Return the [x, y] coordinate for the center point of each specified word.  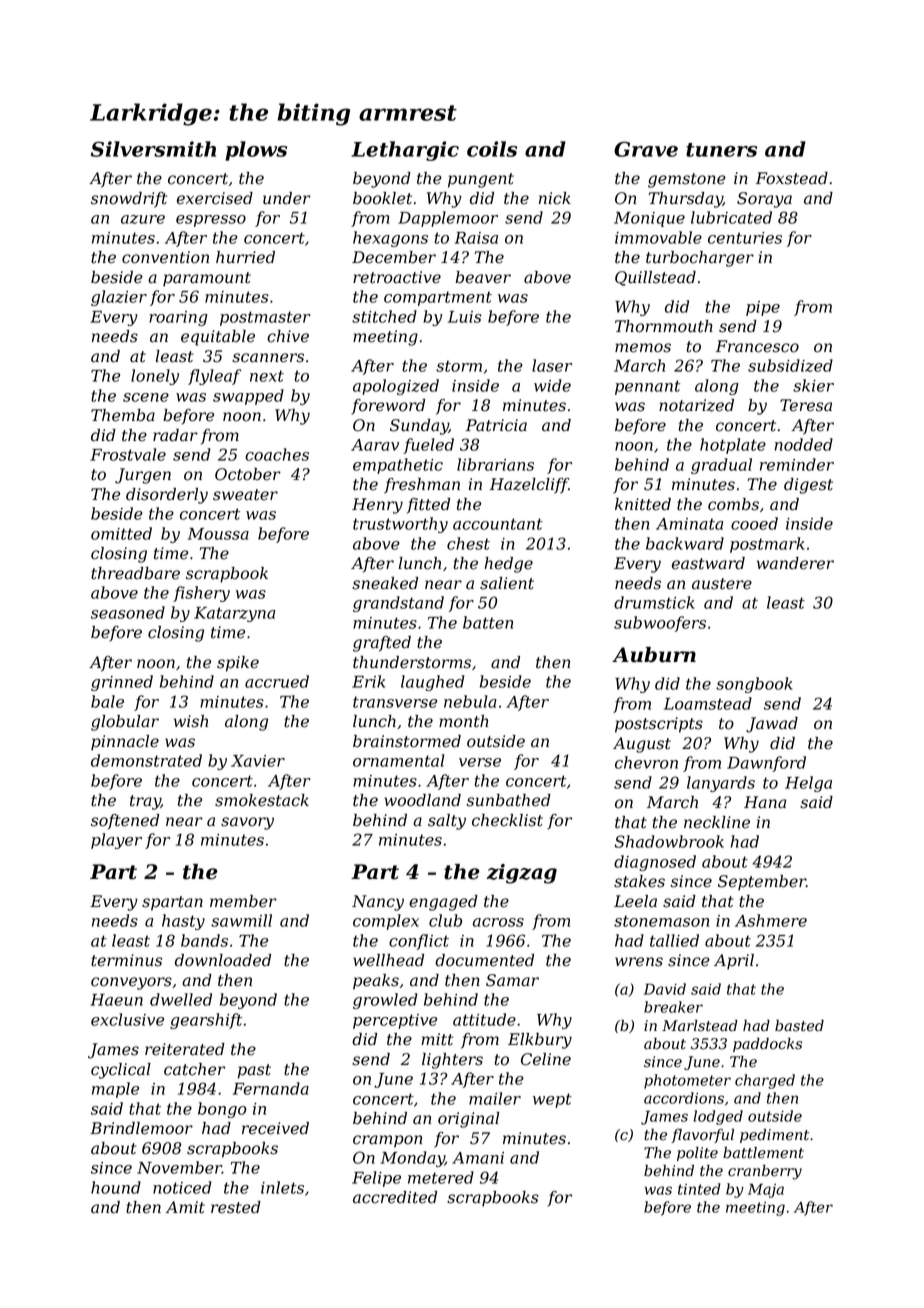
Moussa [218, 534]
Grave [646, 149]
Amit [185, 1207]
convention [165, 257]
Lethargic [405, 151]
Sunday [419, 427]
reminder [797, 464]
